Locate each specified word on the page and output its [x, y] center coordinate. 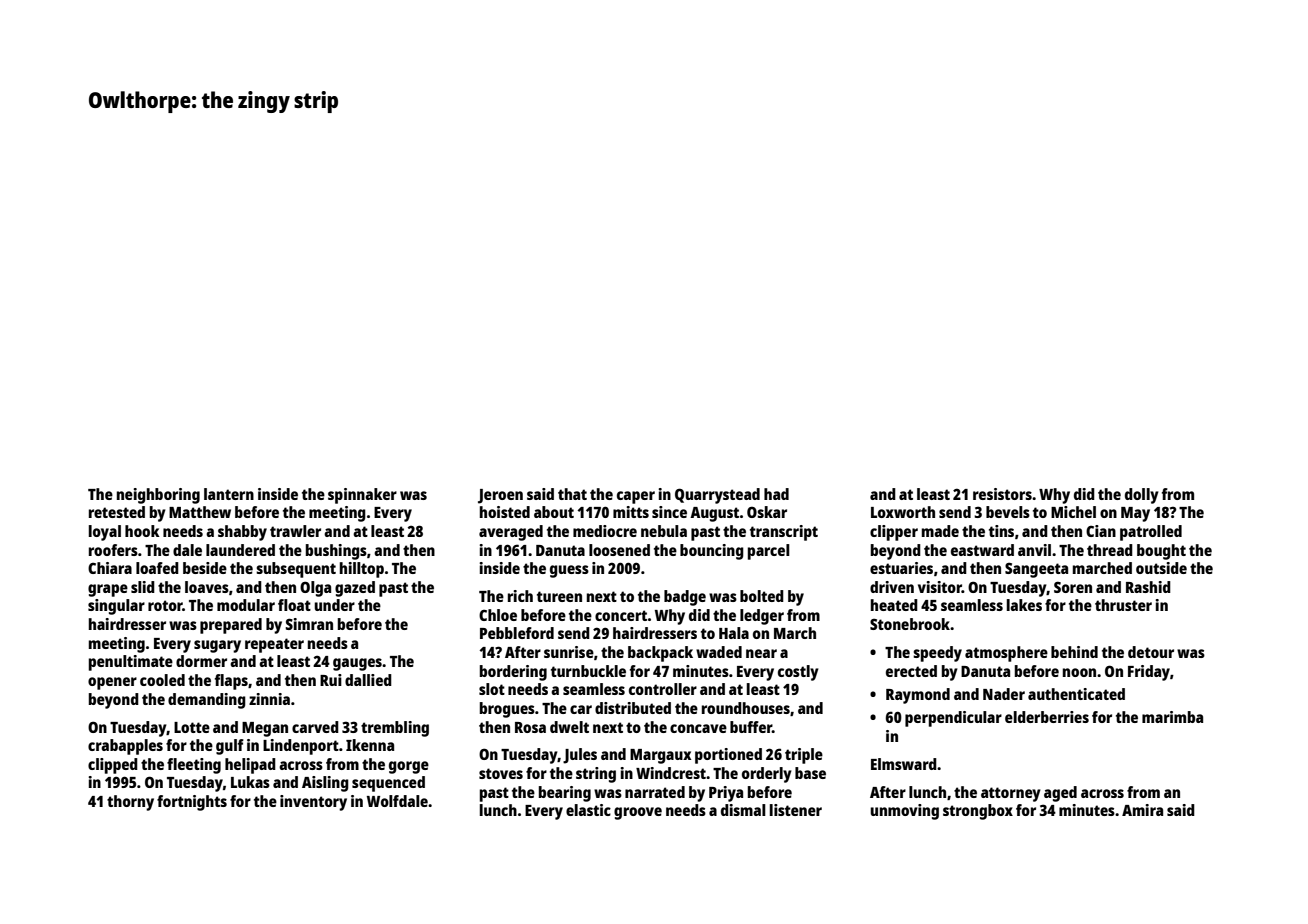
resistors [1002, 494]
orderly [767, 775]
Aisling [325, 784]
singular [116, 607]
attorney [1011, 794]
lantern [229, 494]
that [572, 494]
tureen [559, 596]
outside [1161, 568]
